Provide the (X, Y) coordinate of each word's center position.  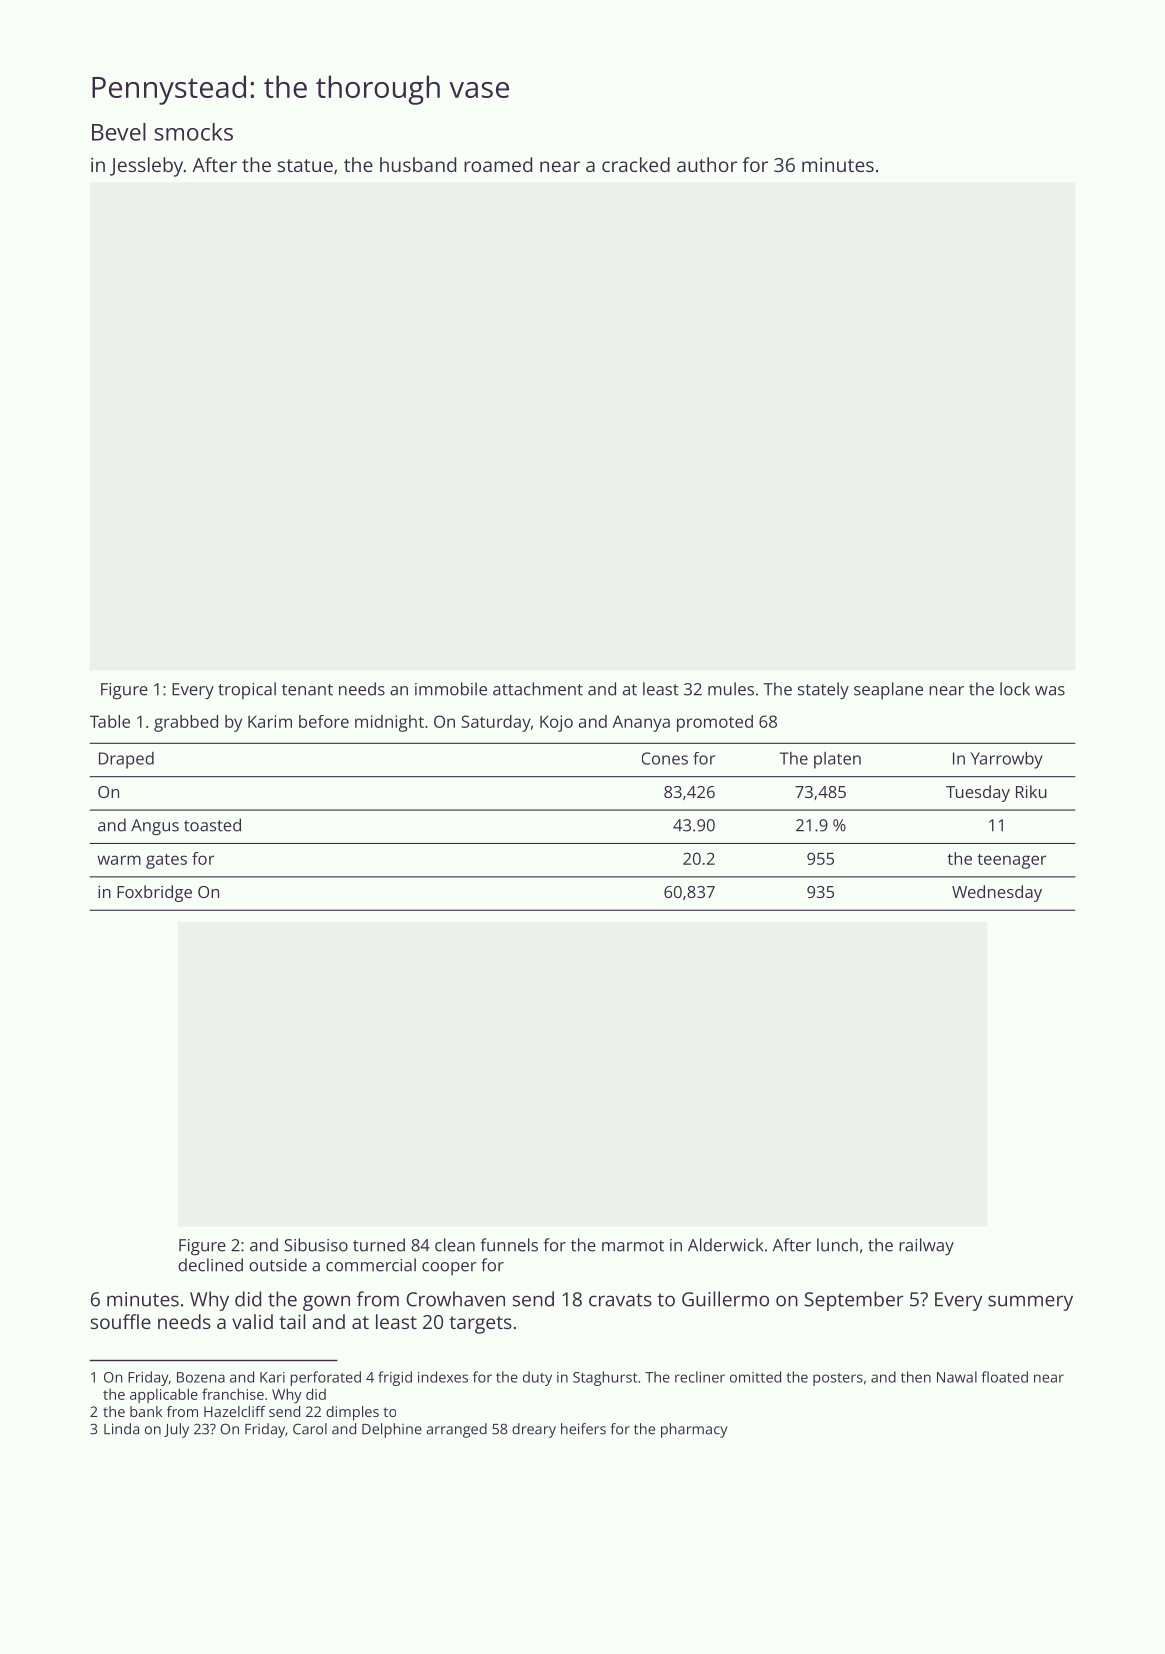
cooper (449, 1268)
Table (110, 721)
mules (731, 689)
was (1050, 691)
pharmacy (694, 1430)
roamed (498, 164)
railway (926, 1247)
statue (305, 165)
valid (252, 1321)
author (707, 164)
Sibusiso (316, 1245)
